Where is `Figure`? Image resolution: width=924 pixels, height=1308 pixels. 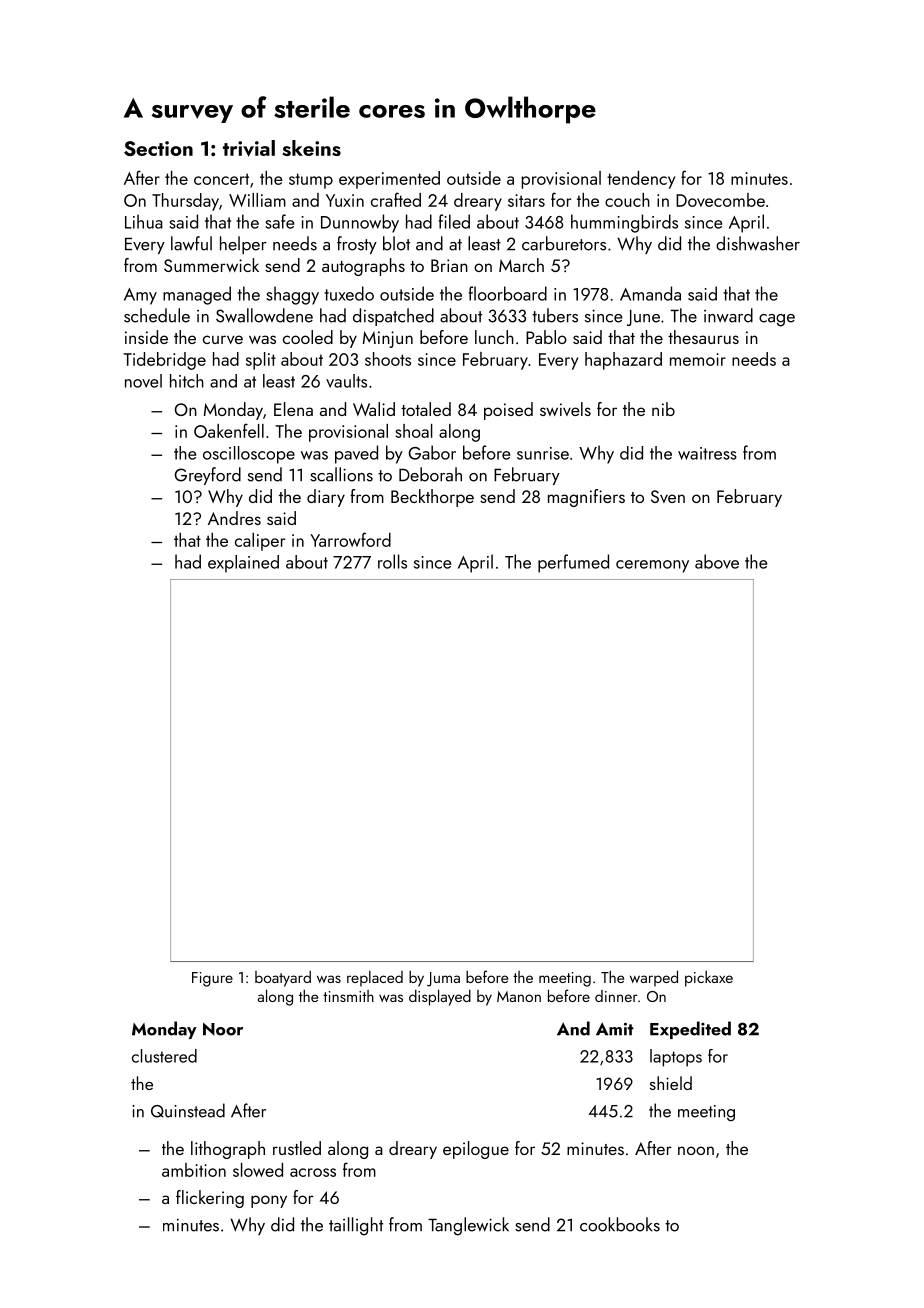
Figure is located at coordinates (212, 979).
